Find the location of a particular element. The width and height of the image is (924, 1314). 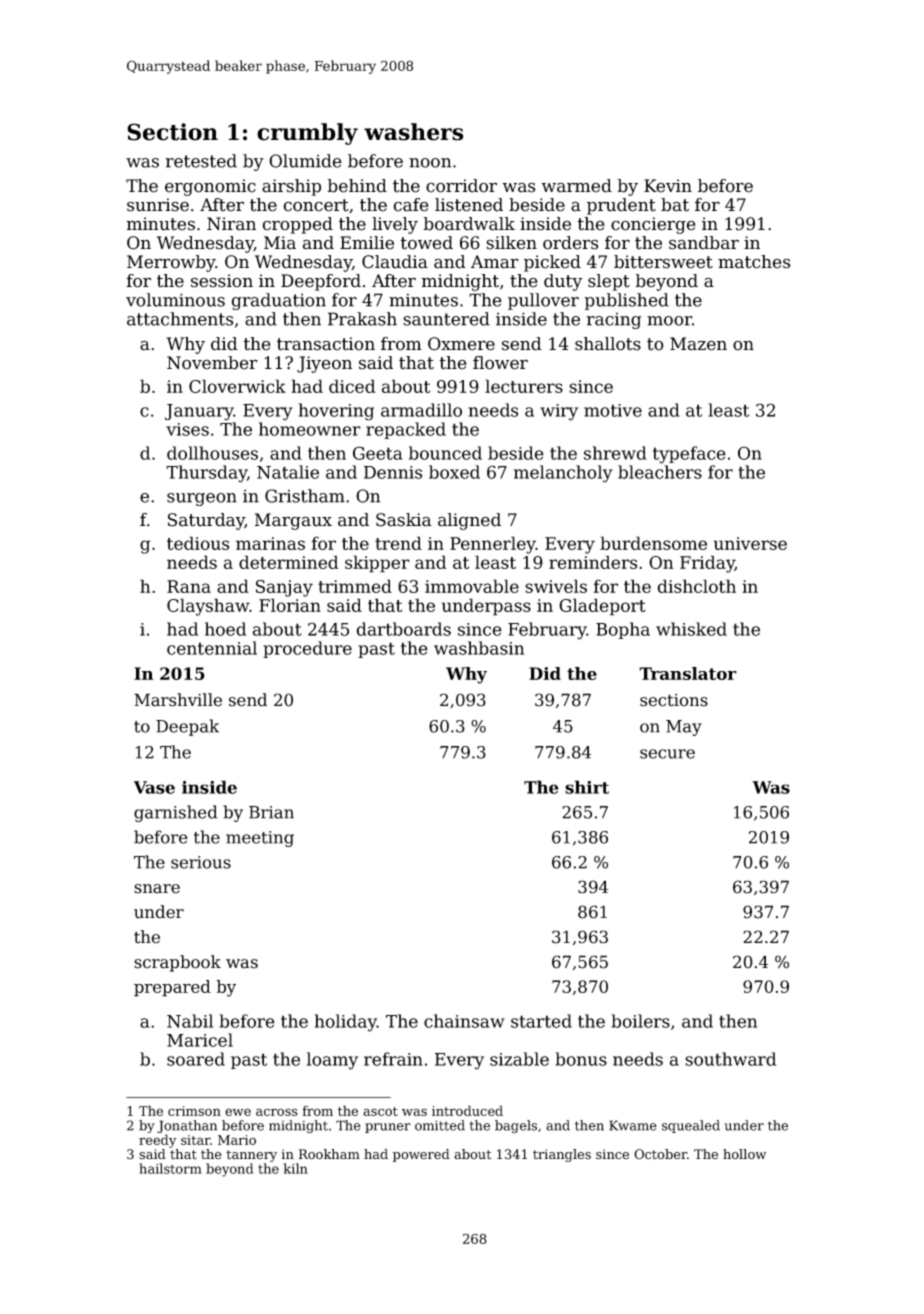

Kevin is located at coordinates (668, 186).
